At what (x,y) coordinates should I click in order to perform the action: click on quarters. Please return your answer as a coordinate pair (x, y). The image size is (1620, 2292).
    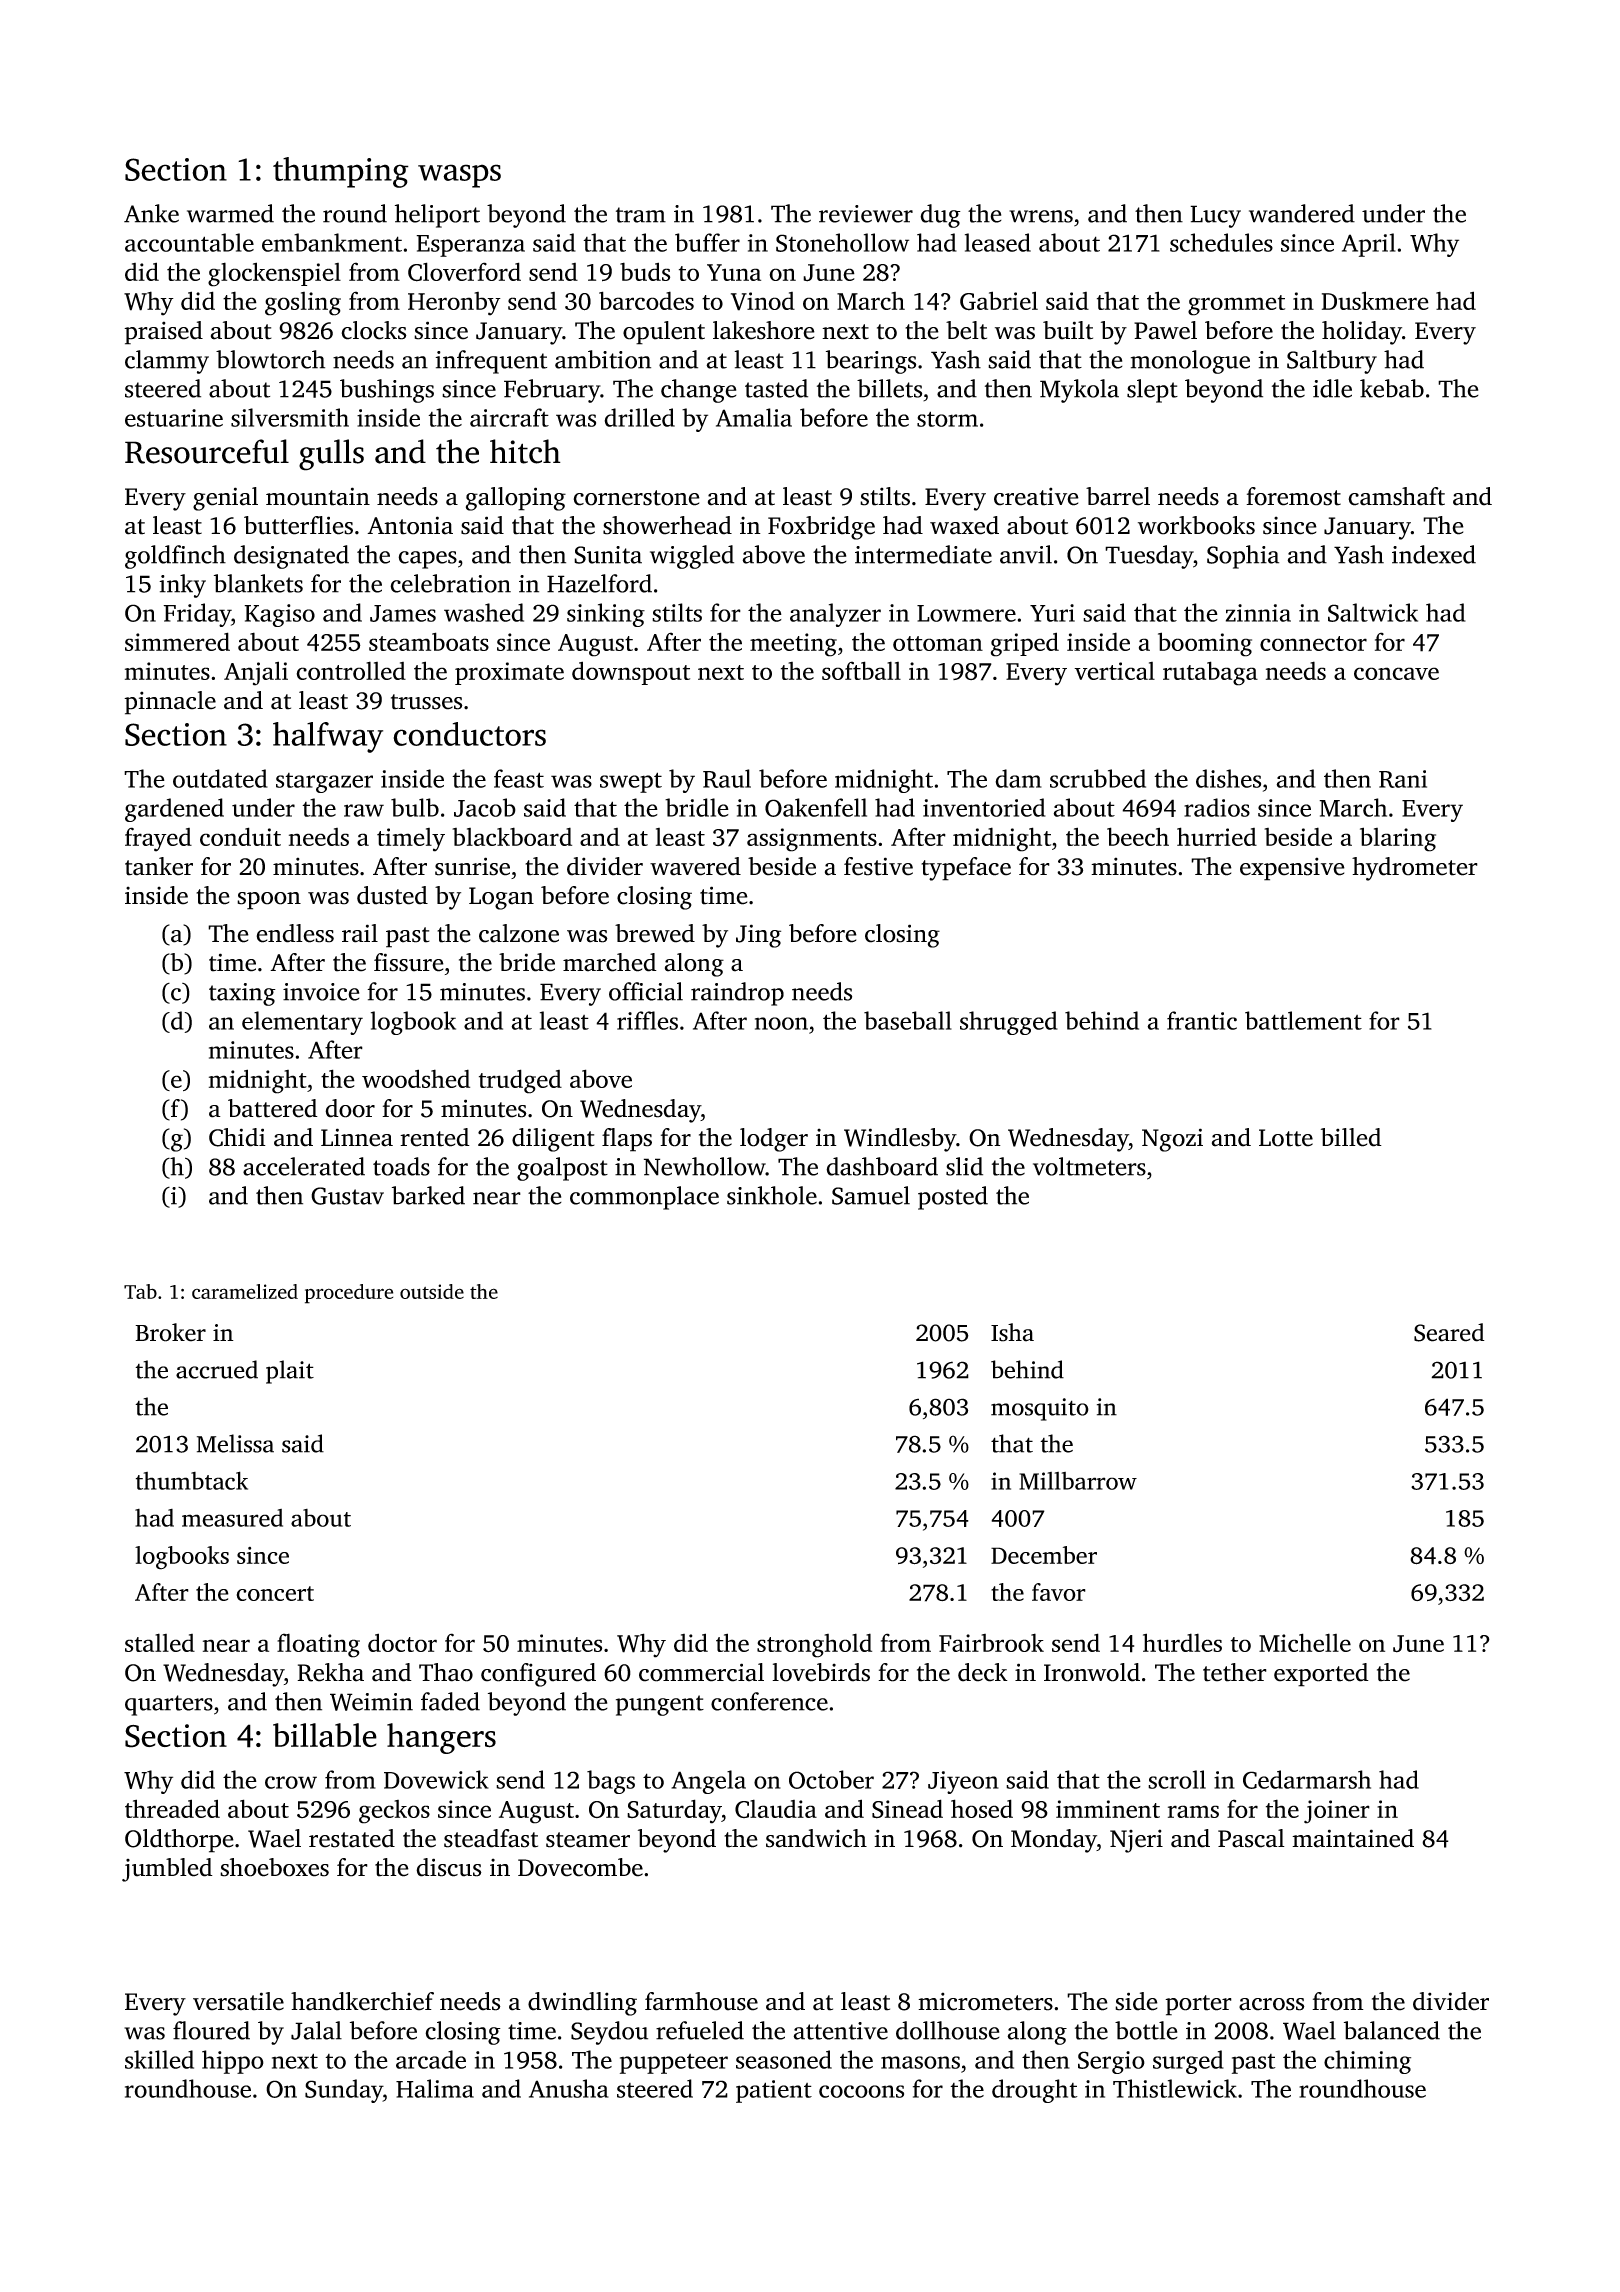
    Looking at the image, I should click on (169, 1705).
